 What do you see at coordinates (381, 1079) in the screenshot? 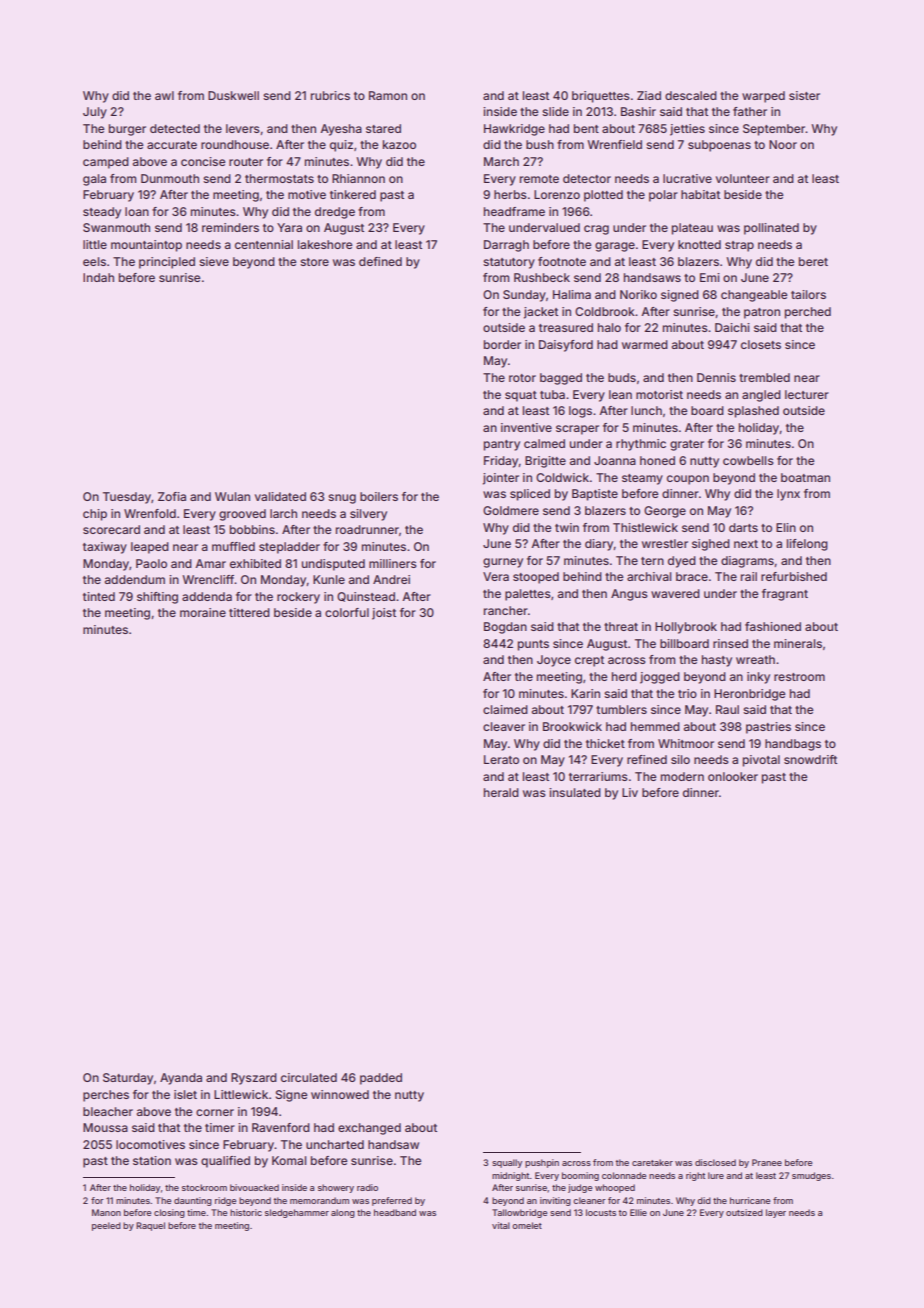
I see `padded` at bounding box center [381, 1079].
